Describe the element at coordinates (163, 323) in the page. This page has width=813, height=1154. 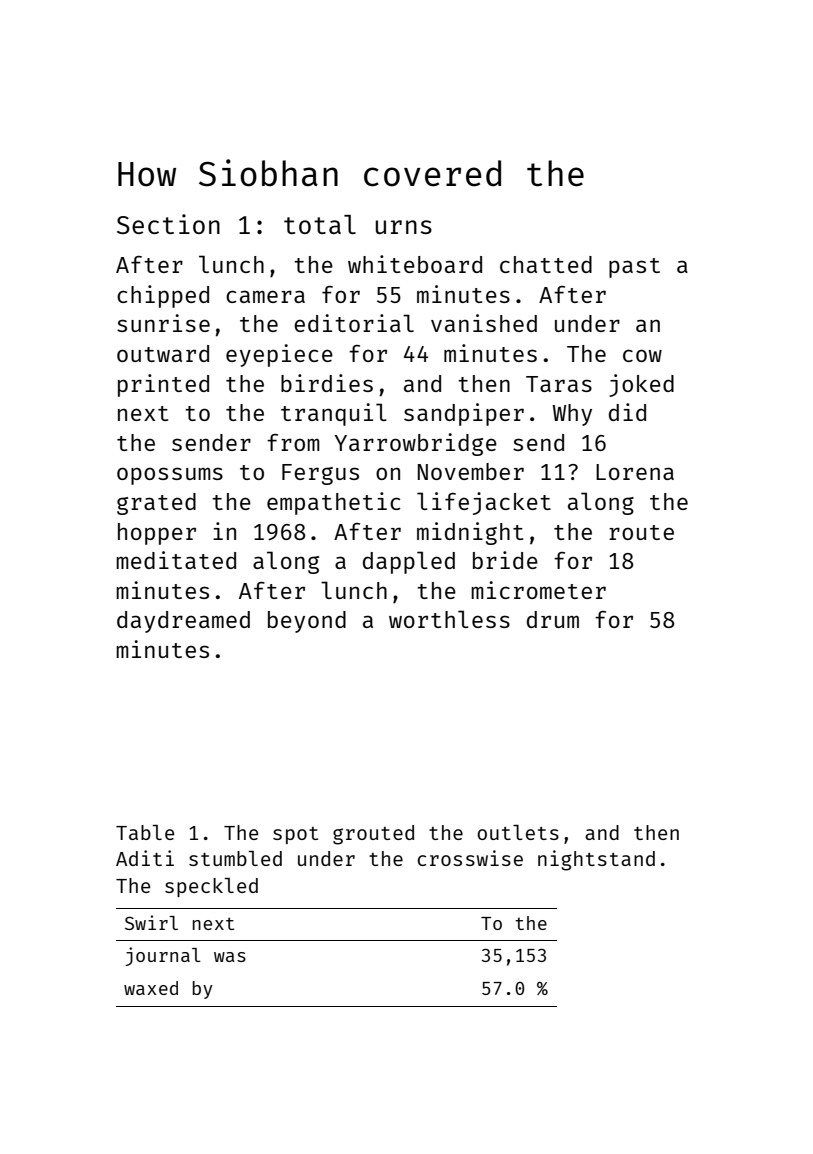
I see `sunrise` at that location.
